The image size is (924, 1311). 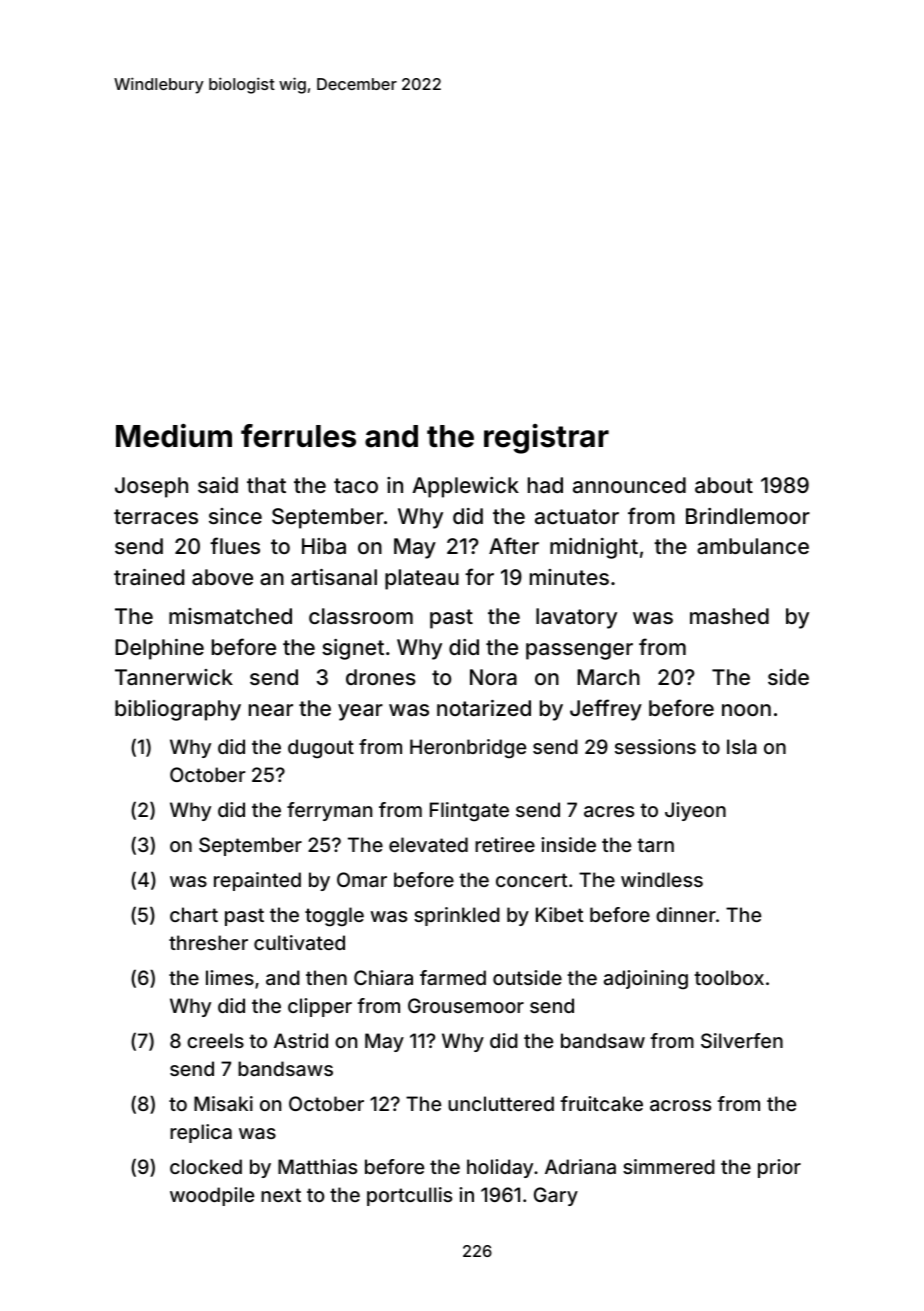 I want to click on minutes, so click(x=569, y=577).
